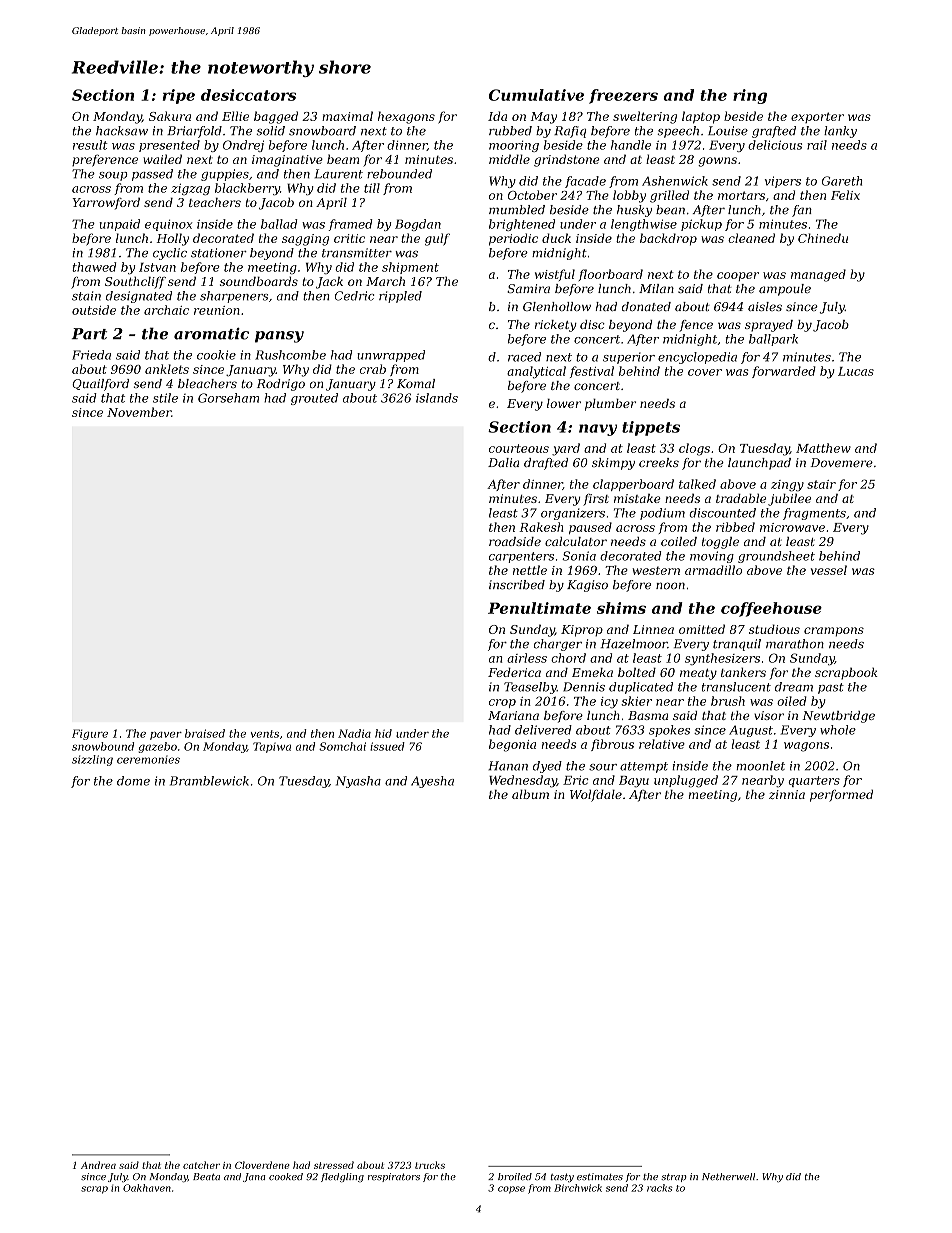 The width and height of the screenshot is (952, 1233). What do you see at coordinates (515, 541) in the screenshot?
I see `roadside` at bounding box center [515, 541].
